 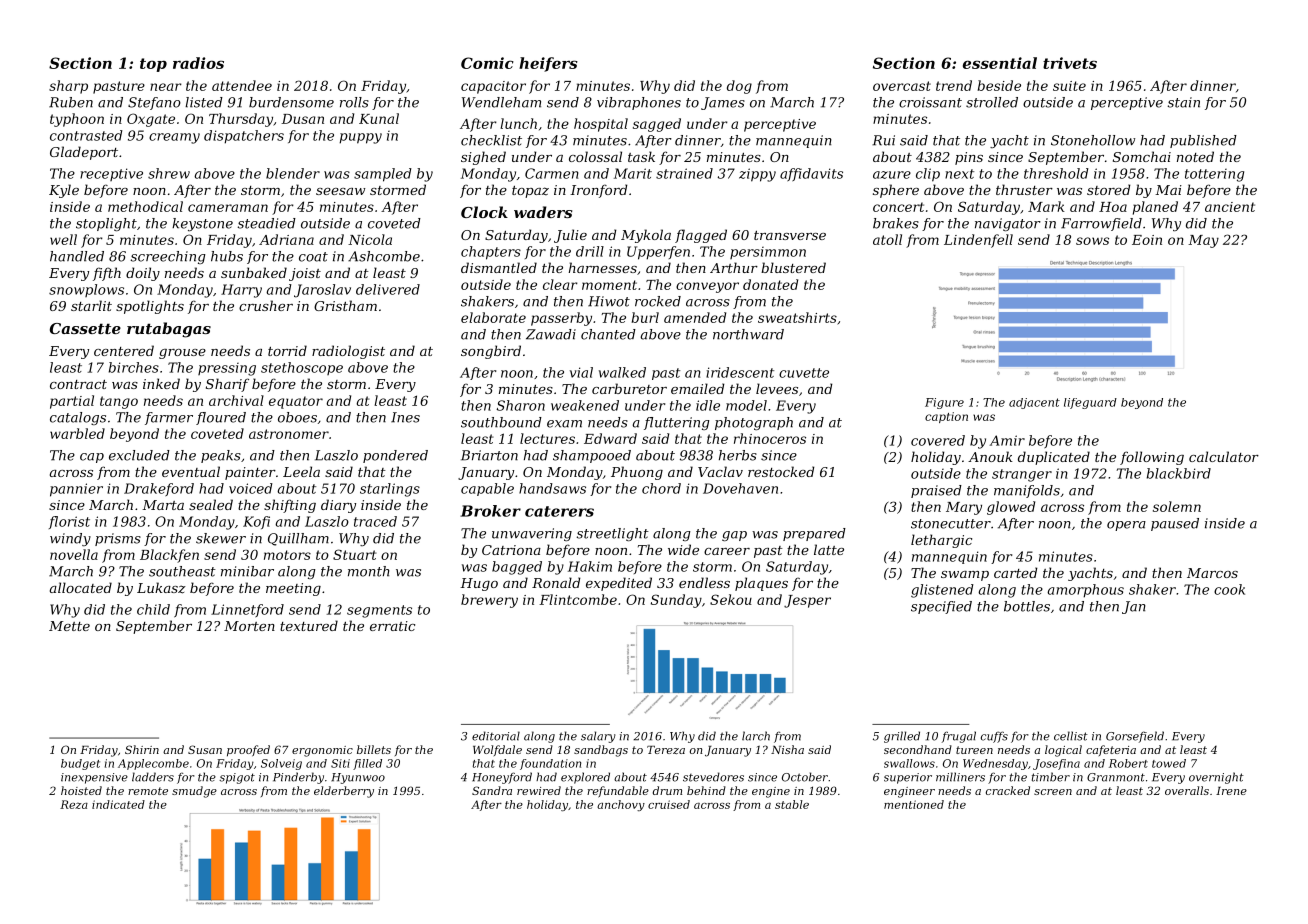 I want to click on bottles, so click(x=1027, y=606).
